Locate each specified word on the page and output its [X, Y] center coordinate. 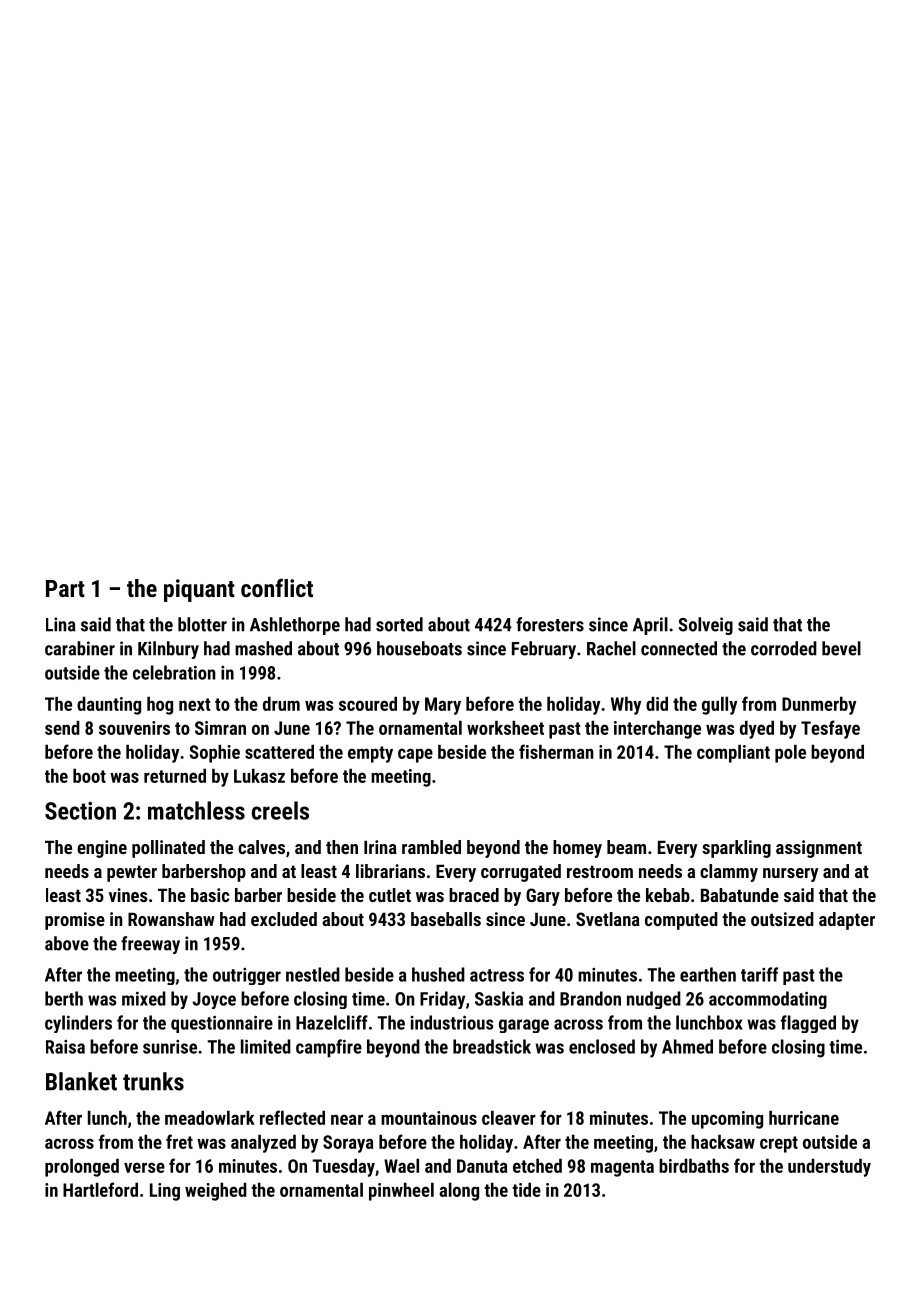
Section [80, 811]
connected [679, 648]
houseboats [419, 648]
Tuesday [343, 1168]
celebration [174, 672]
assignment [819, 849]
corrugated [521, 873]
